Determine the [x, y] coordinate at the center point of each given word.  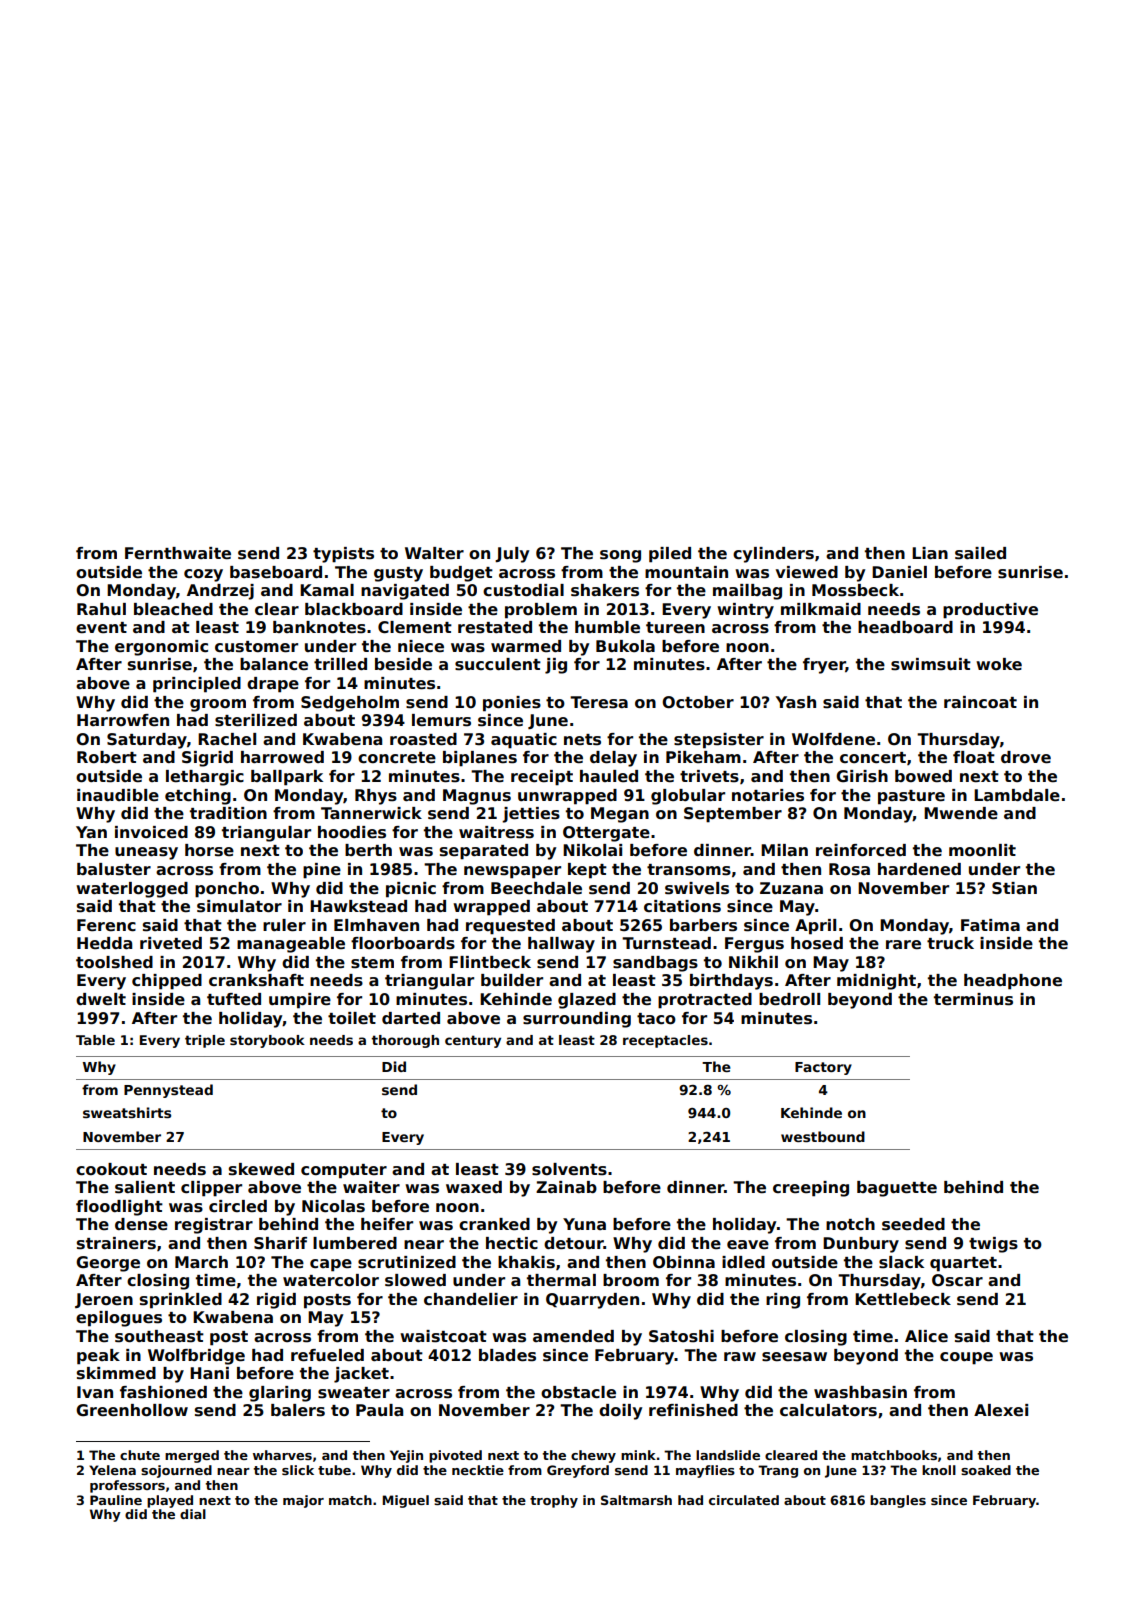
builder [512, 980]
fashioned [163, 1392]
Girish [862, 776]
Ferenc [106, 925]
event [101, 628]
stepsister [719, 741]
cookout [111, 1169]
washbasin [860, 1392]
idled [743, 1262]
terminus [973, 999]
